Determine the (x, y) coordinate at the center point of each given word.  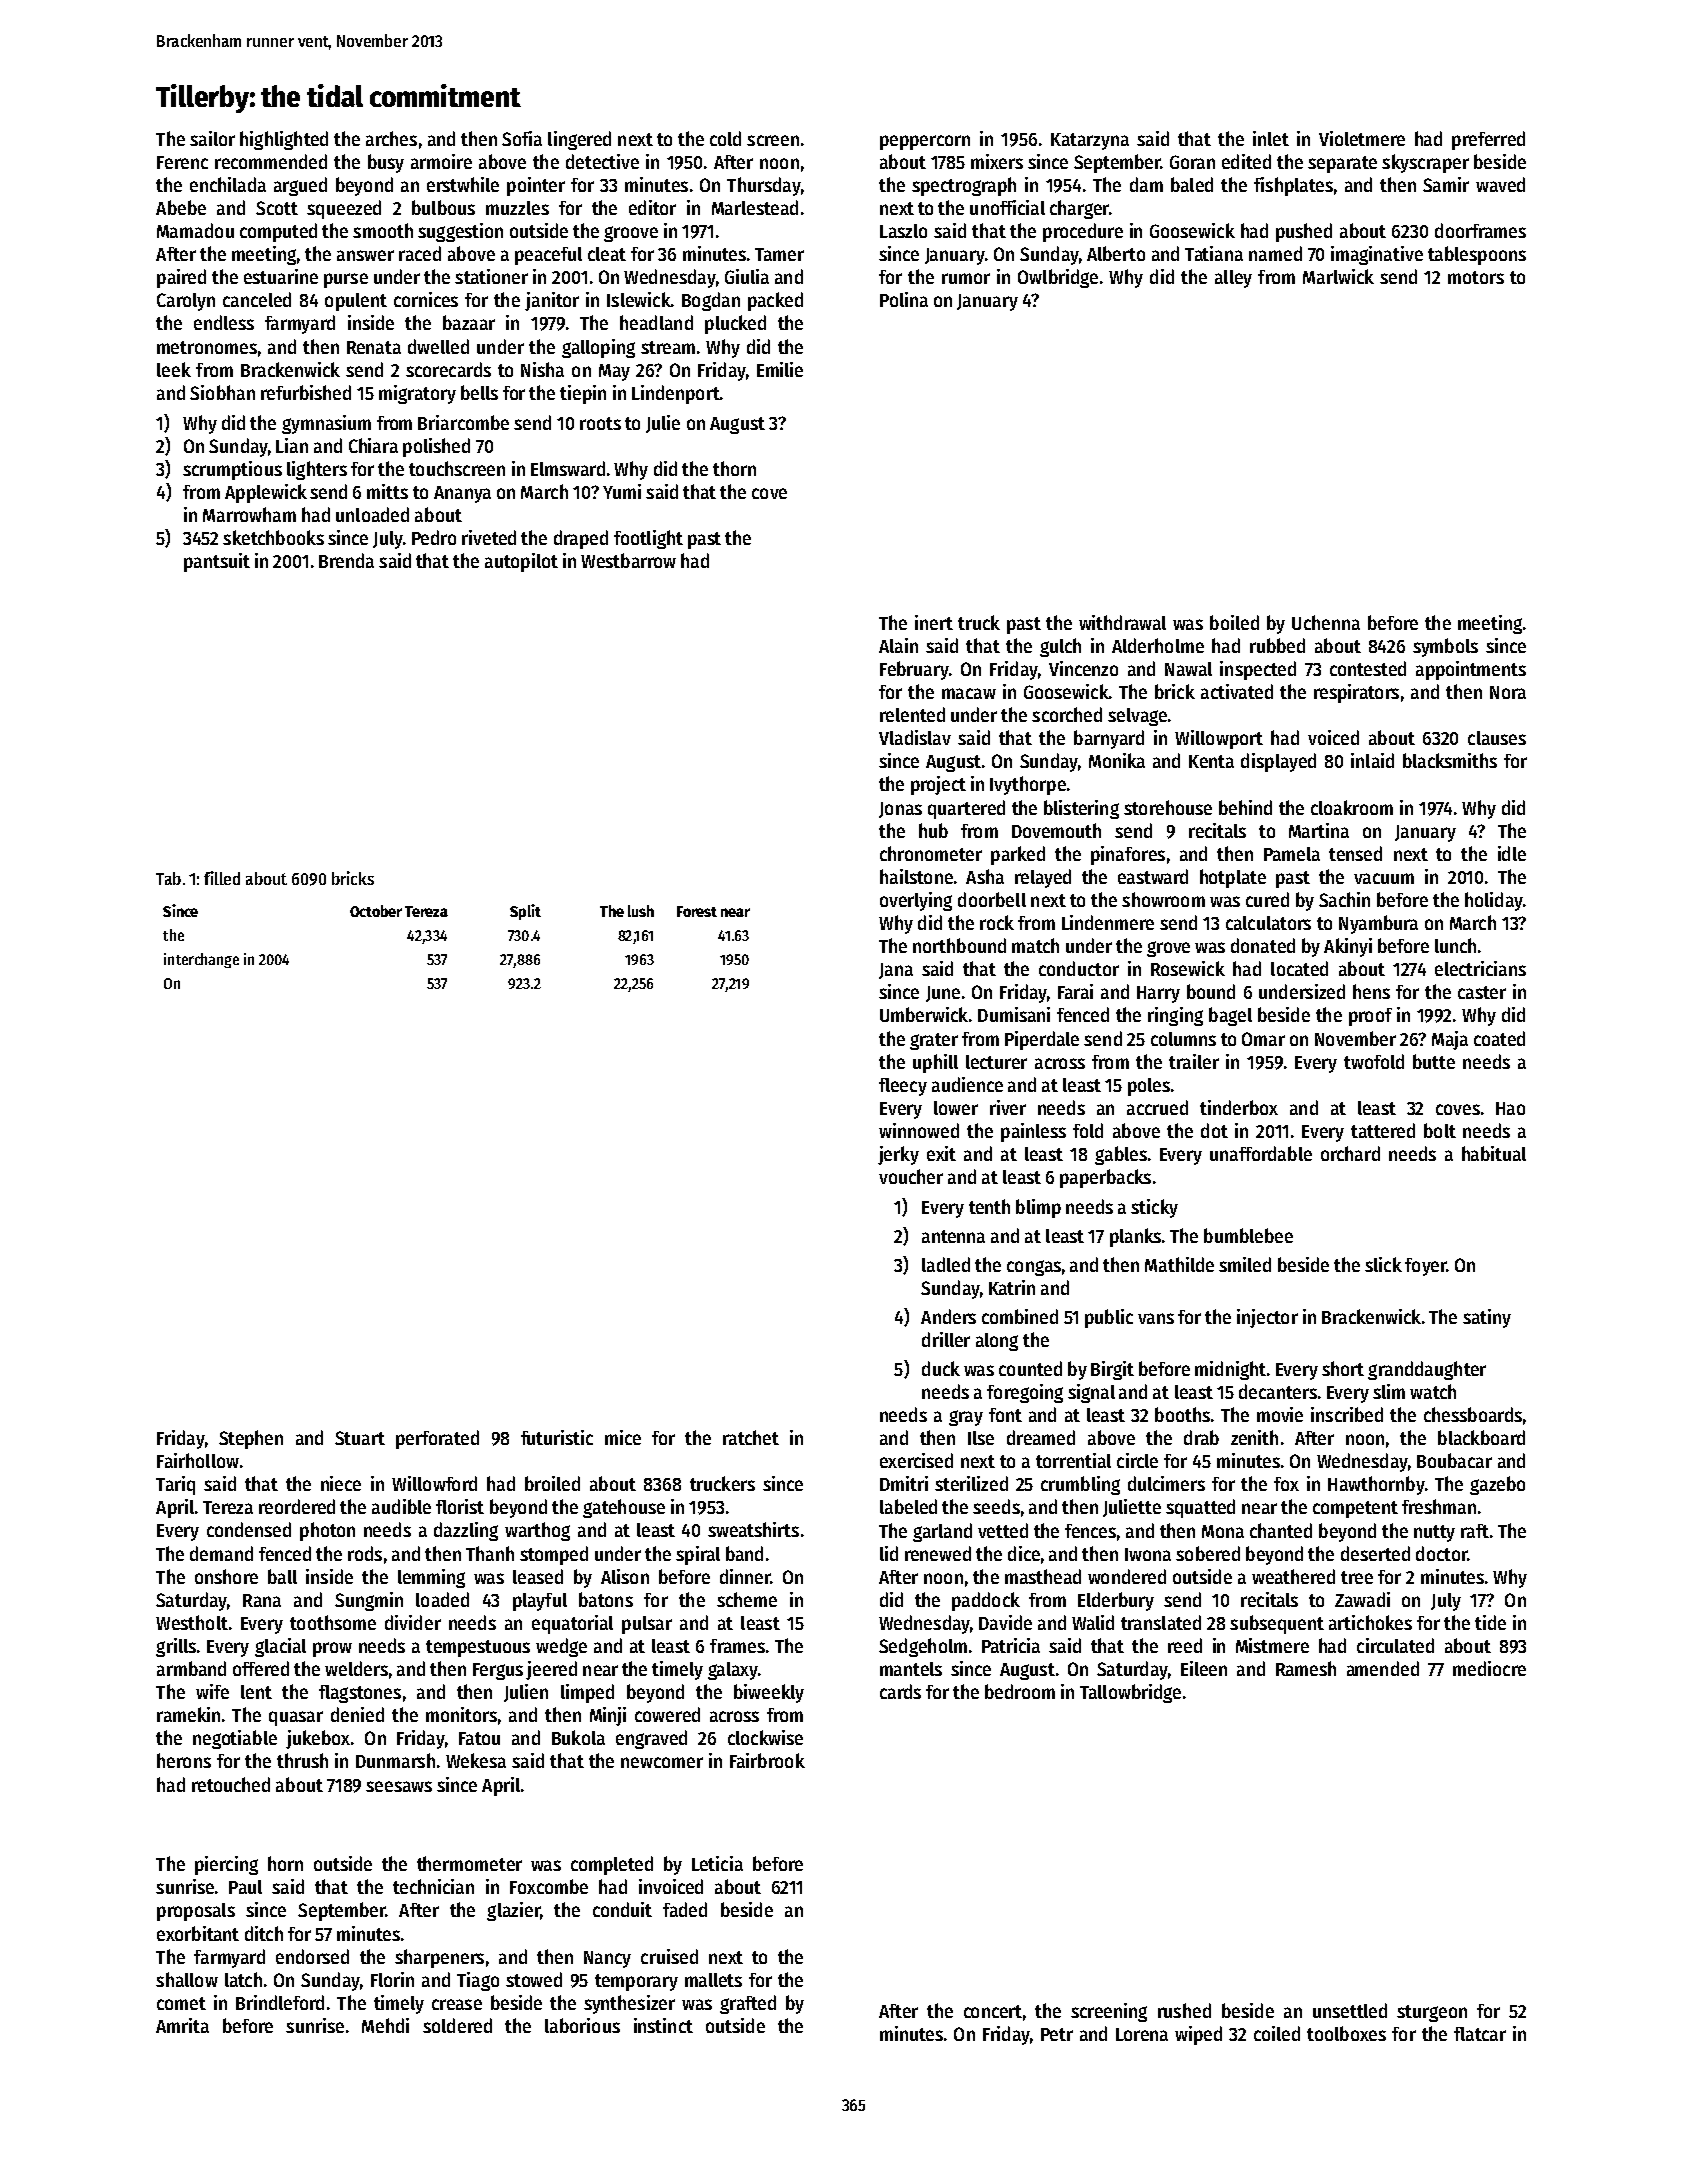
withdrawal (1122, 622)
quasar (296, 1718)
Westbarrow (628, 560)
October (376, 911)
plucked (735, 324)
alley (1233, 279)
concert (993, 2011)
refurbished (306, 392)
